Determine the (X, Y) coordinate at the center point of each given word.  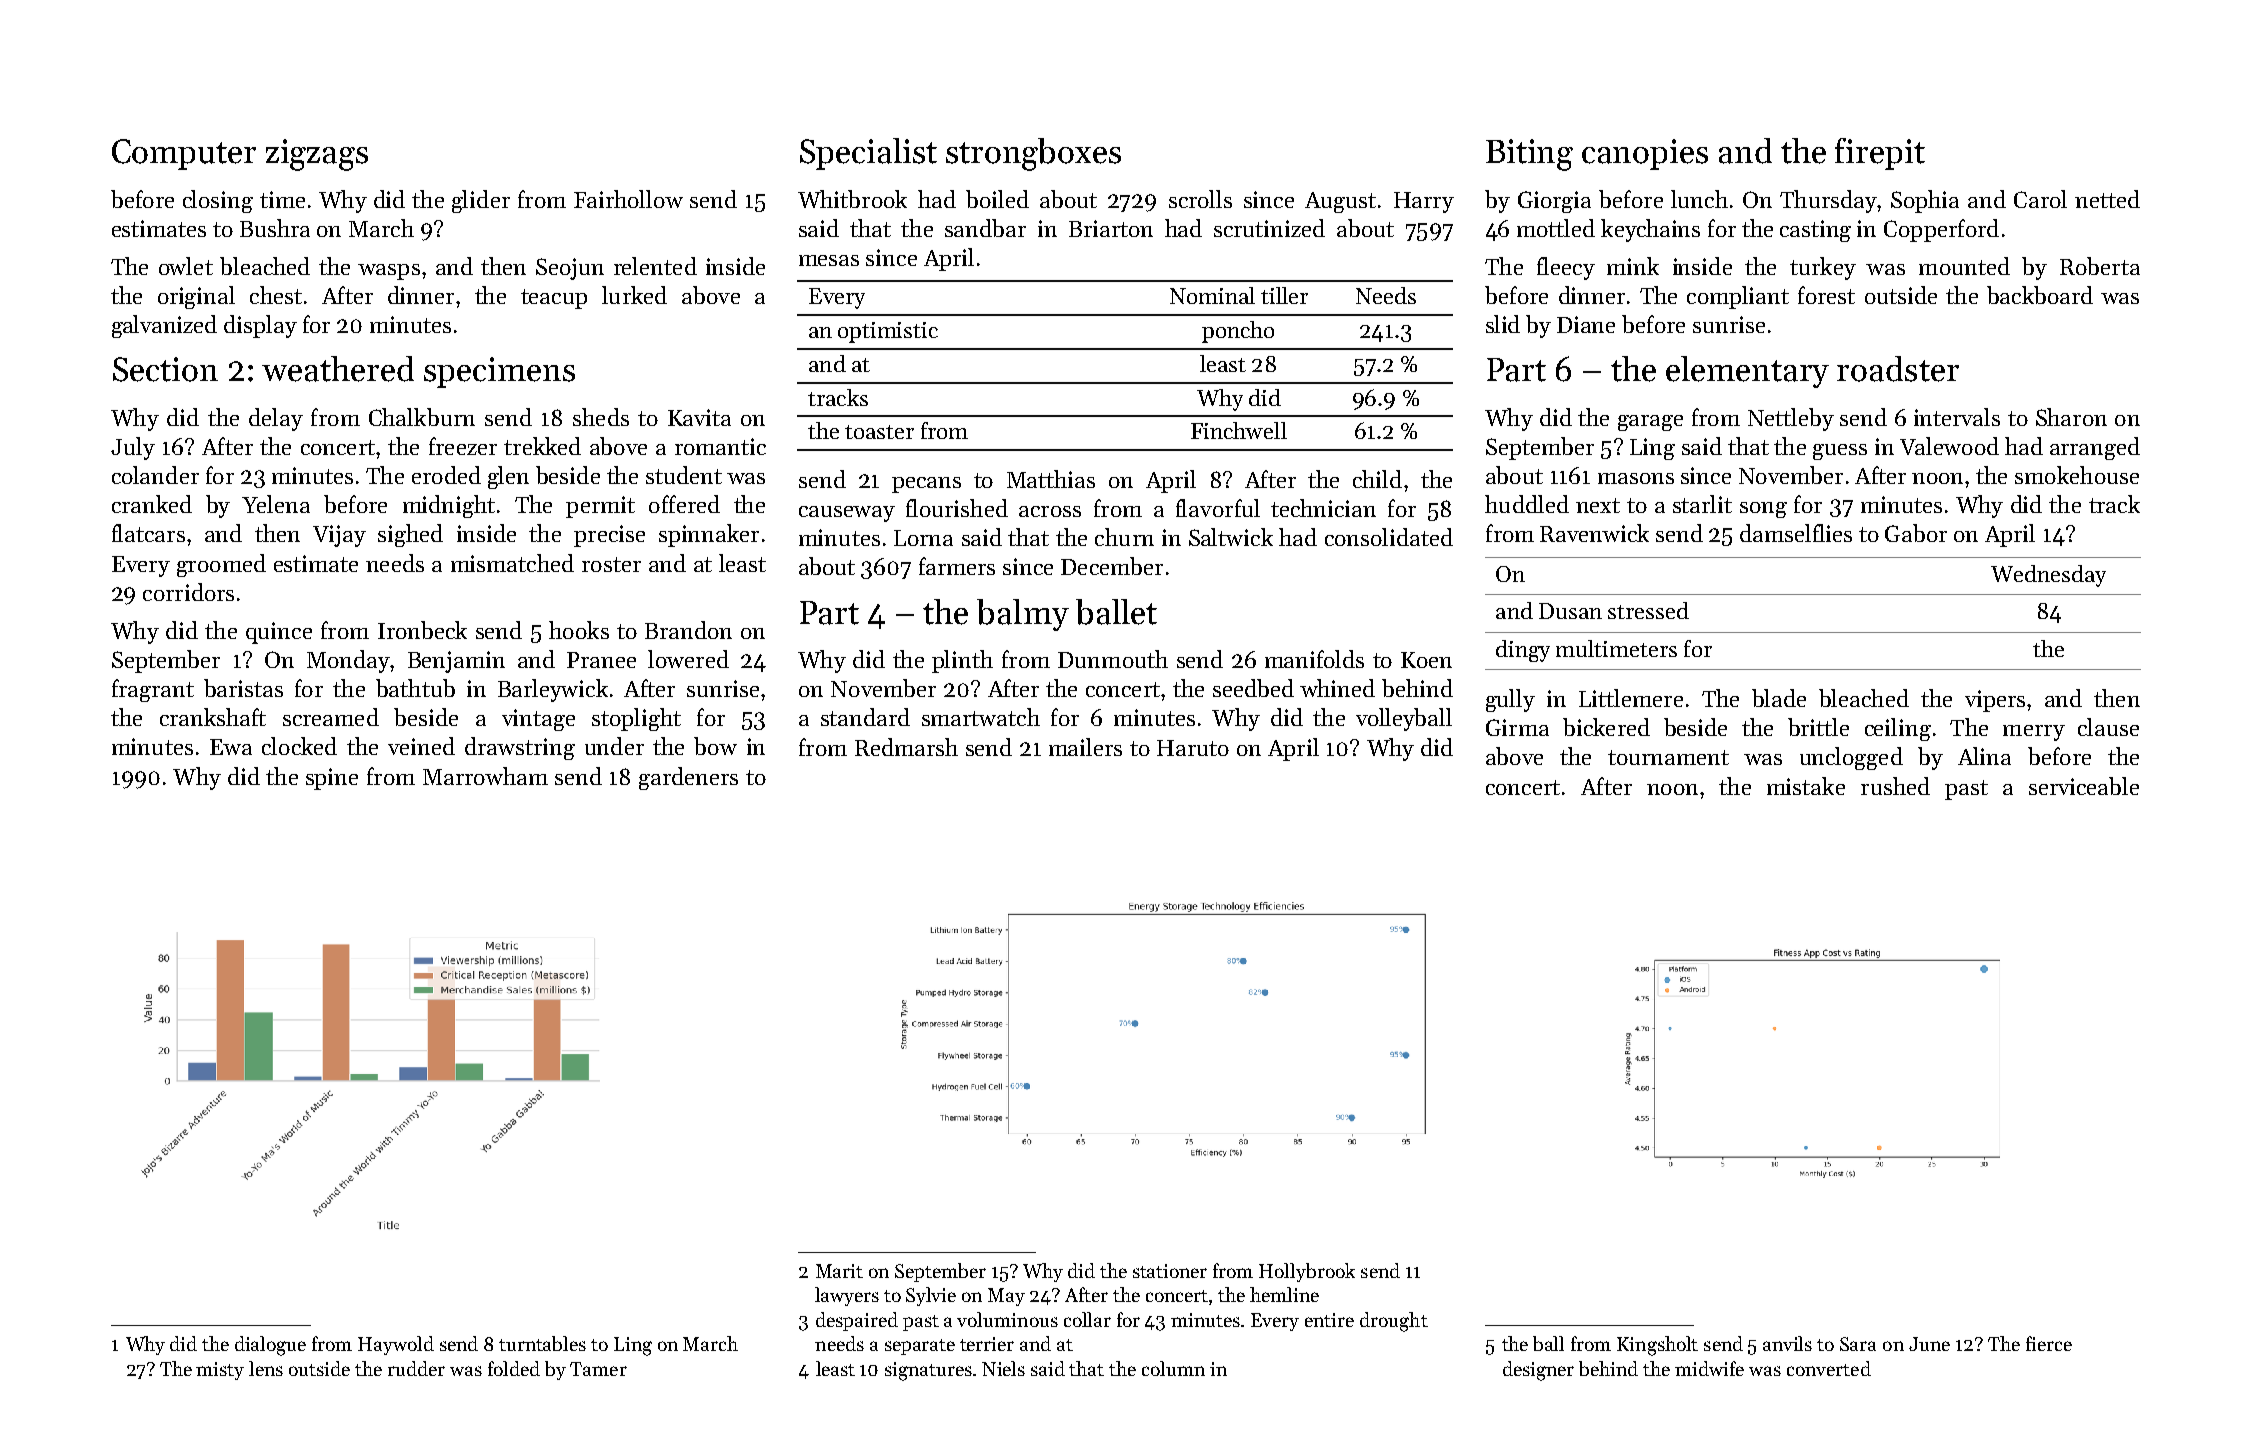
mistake (1806, 786)
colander (155, 475)
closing (218, 201)
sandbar (985, 228)
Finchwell (1239, 430)
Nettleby (1791, 419)
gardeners (688, 778)
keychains (1650, 230)
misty (220, 1371)
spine (332, 779)
